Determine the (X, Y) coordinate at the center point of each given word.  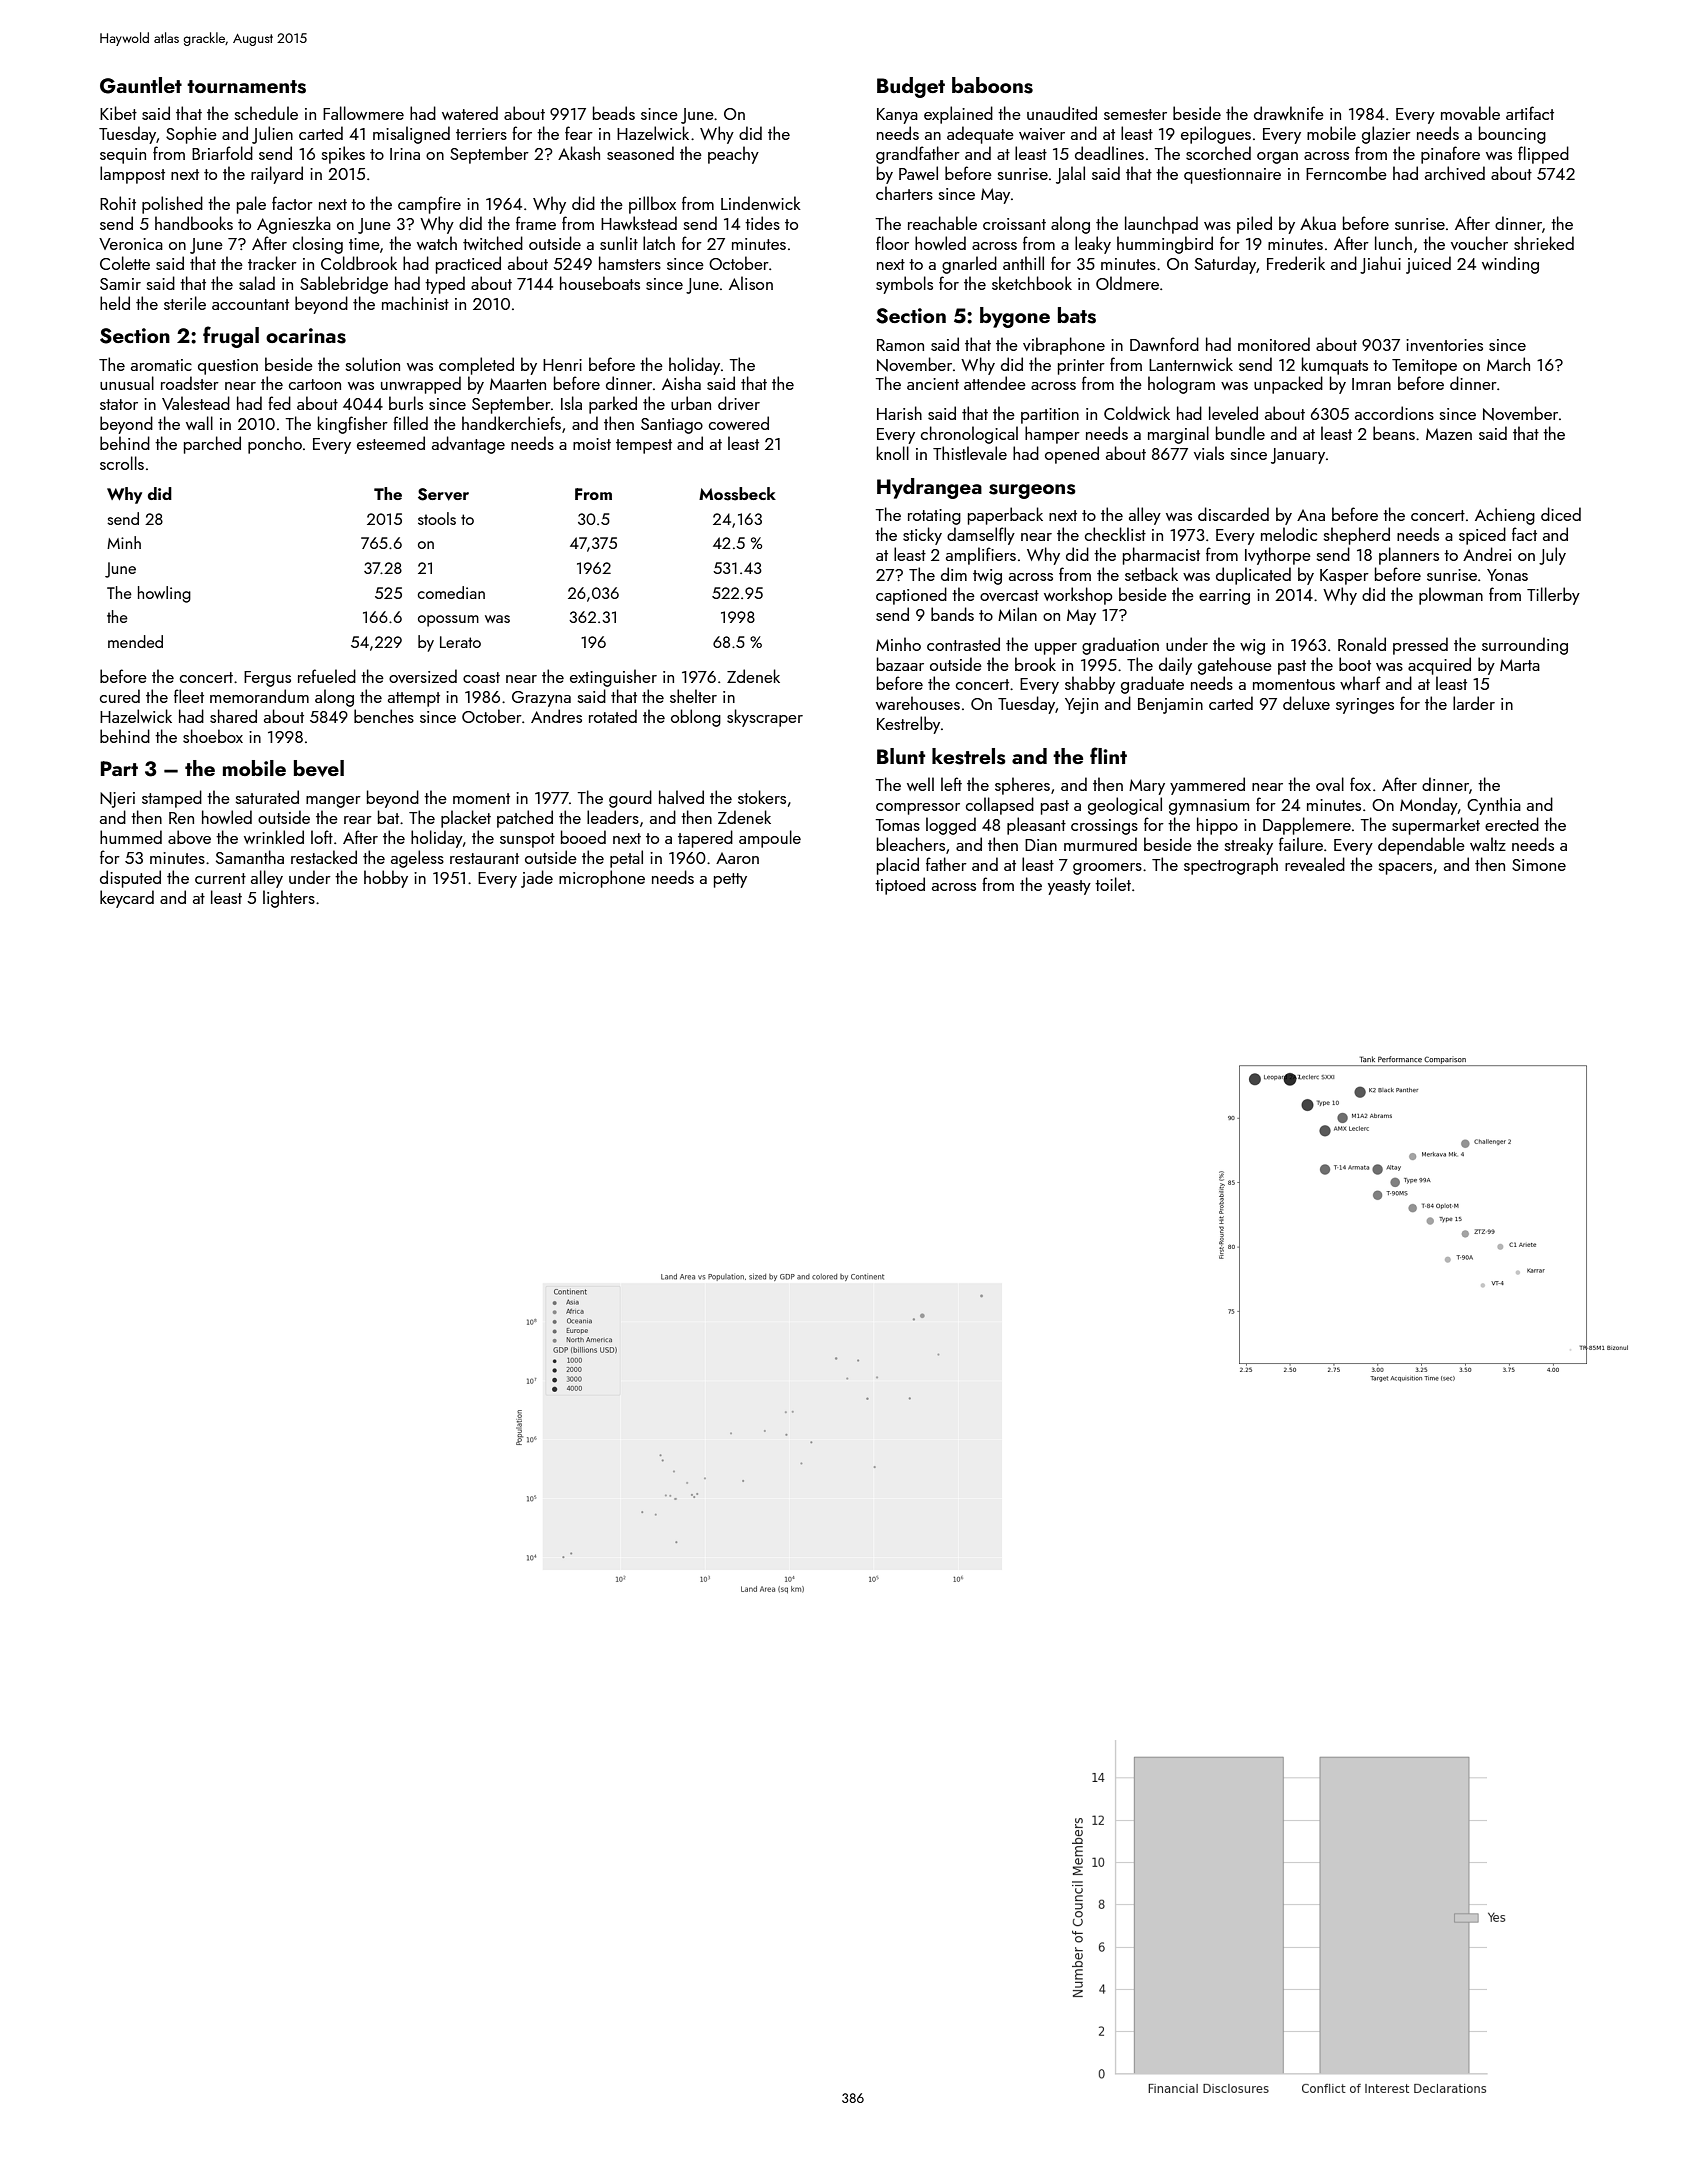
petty (730, 880)
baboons (992, 85)
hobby (386, 879)
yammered (1207, 786)
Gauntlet (141, 85)
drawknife (1289, 113)
